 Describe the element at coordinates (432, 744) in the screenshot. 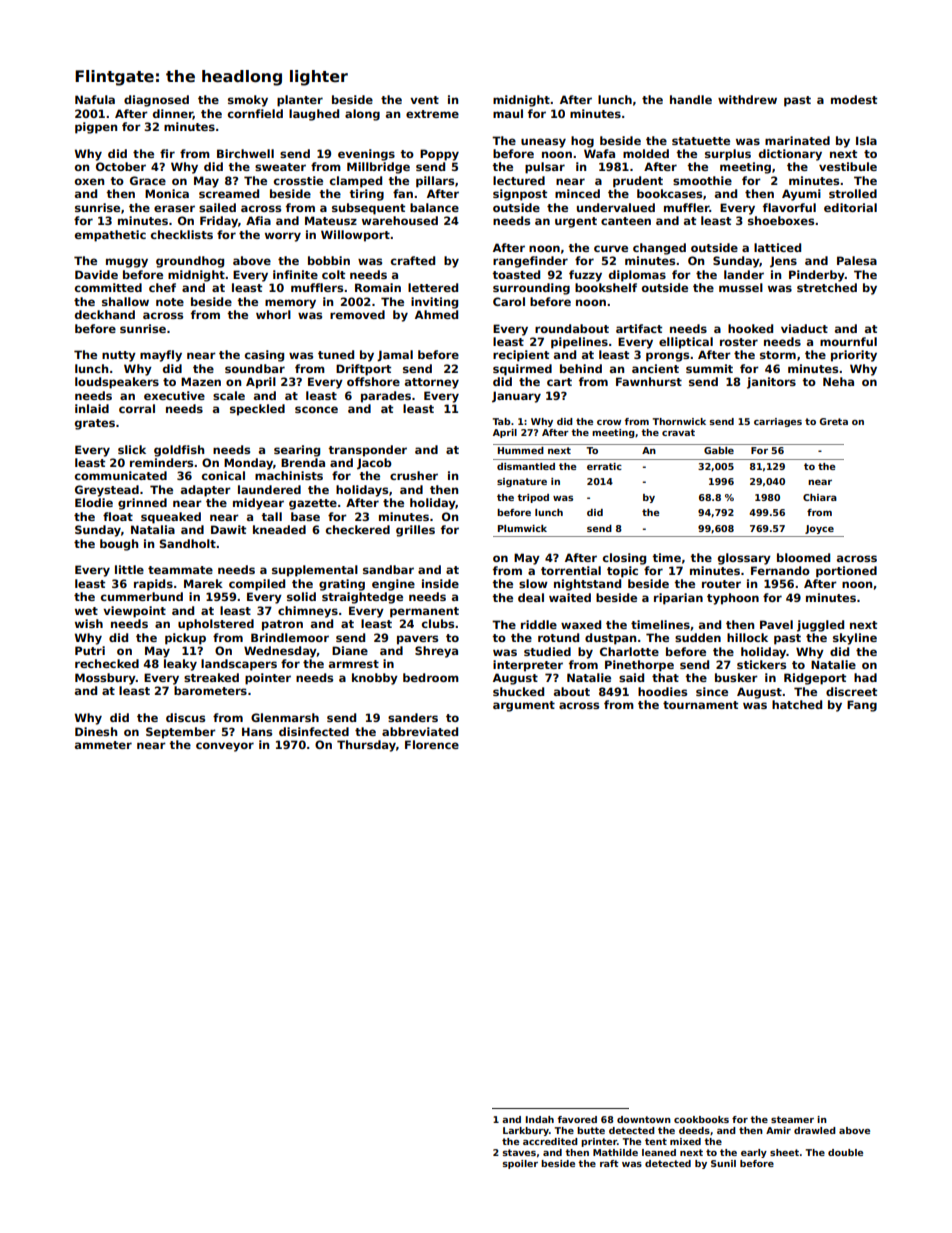

I see `Florence` at that location.
